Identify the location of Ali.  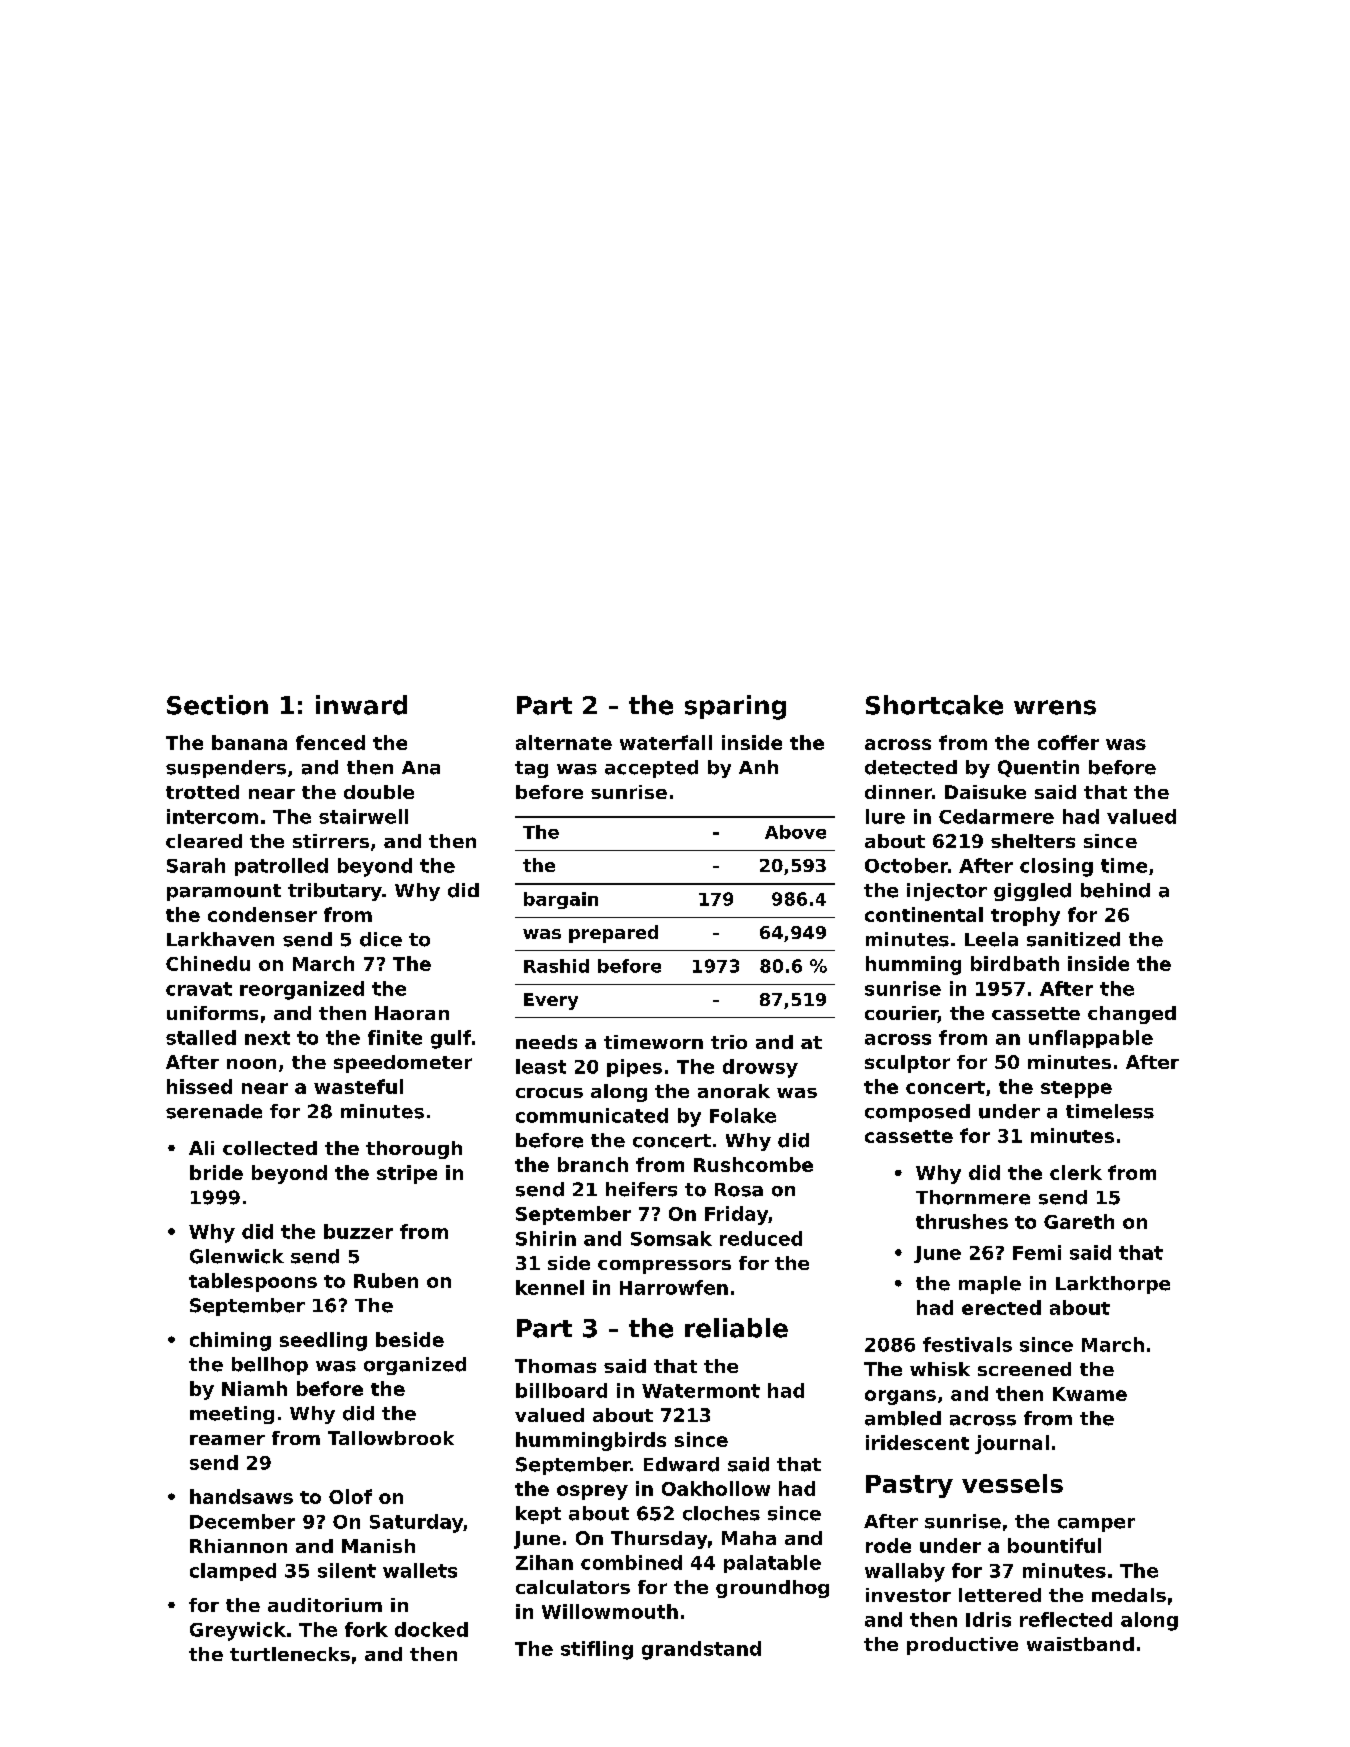
(201, 1148).
